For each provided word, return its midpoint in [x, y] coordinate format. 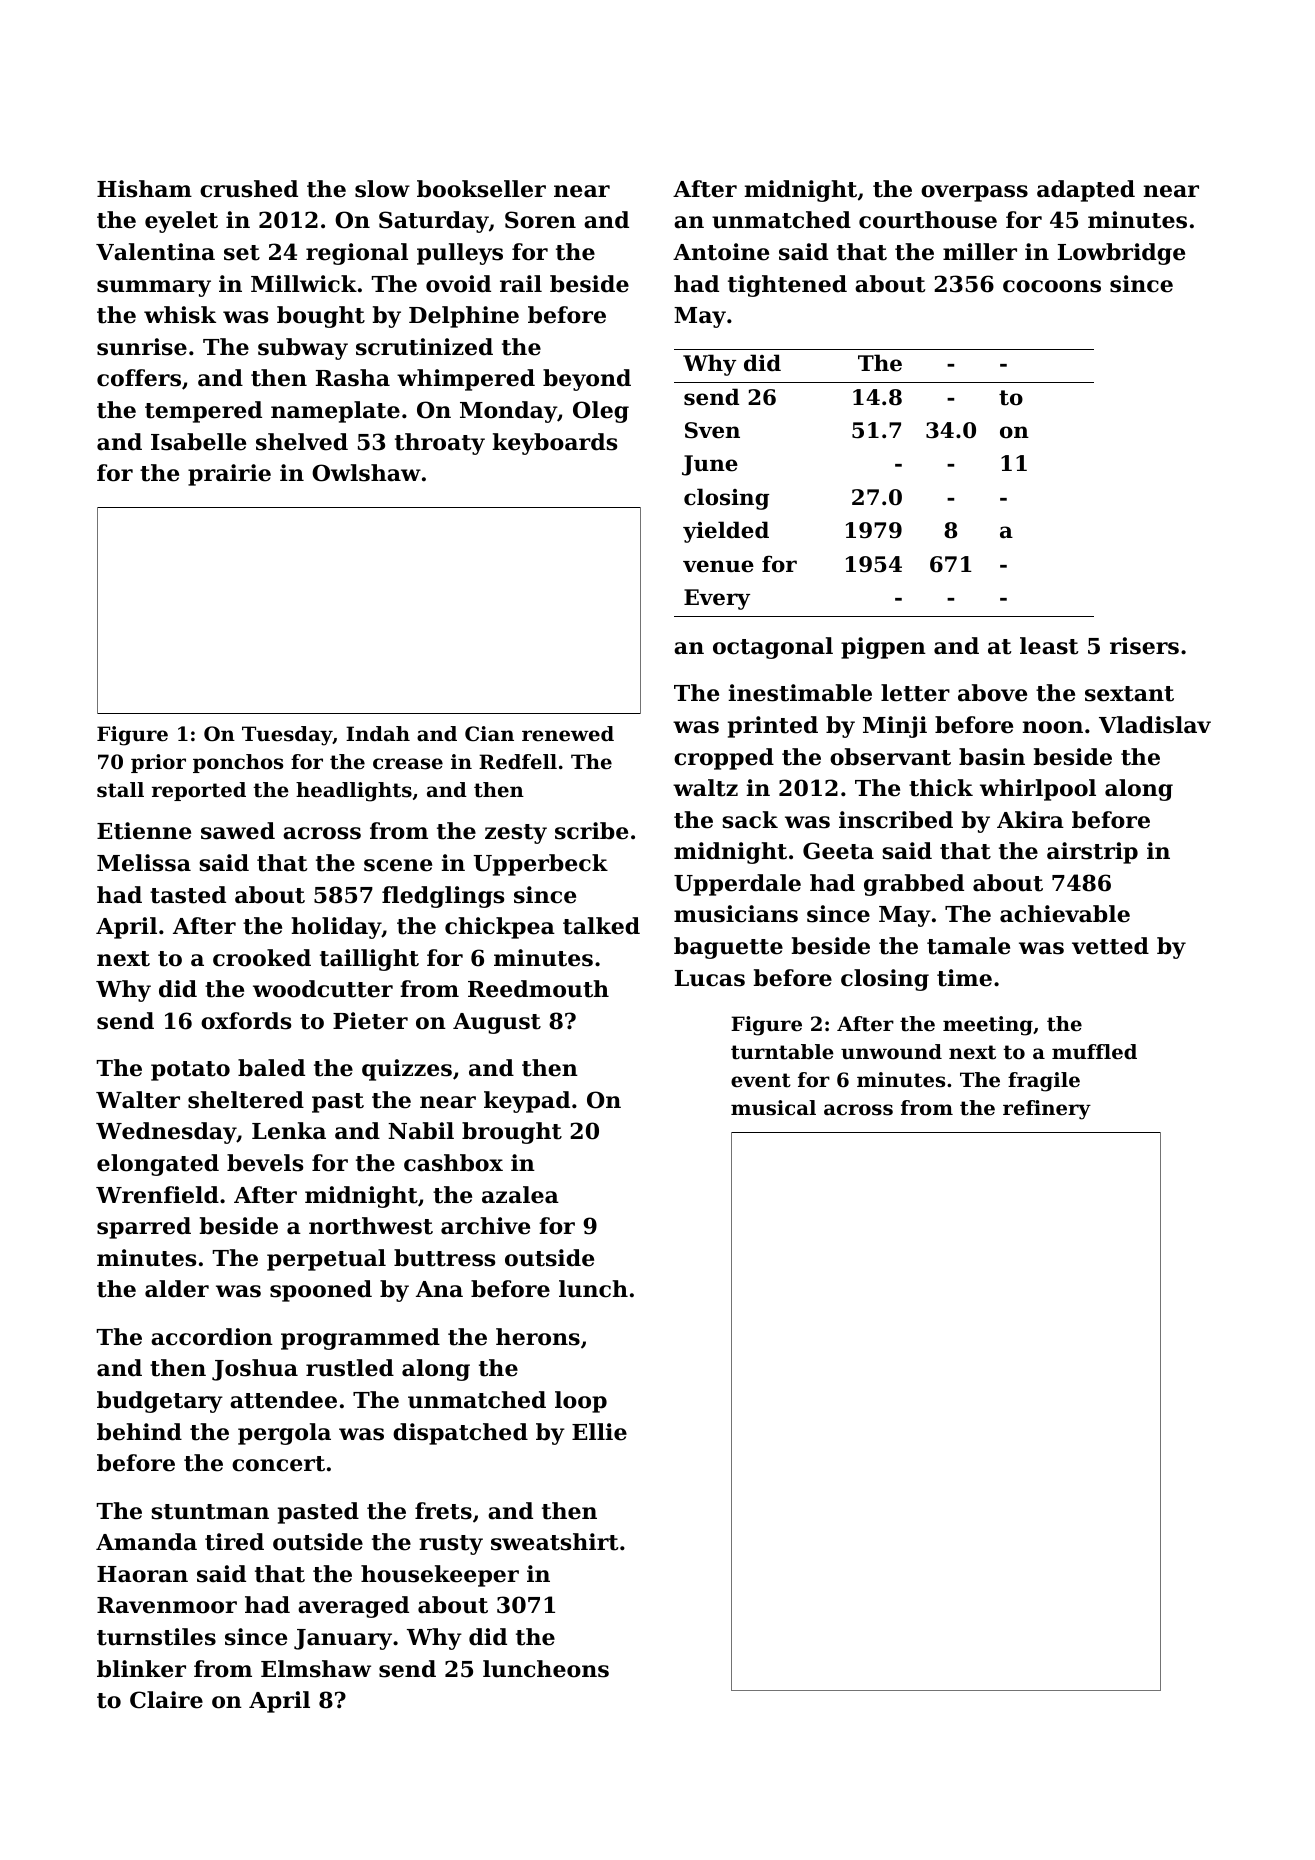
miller [980, 252]
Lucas [710, 978]
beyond [587, 380]
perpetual [326, 1260]
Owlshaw [366, 473]
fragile [1044, 1082]
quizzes [407, 1070]
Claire [166, 1700]
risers [1144, 646]
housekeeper [440, 1576]
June [710, 465]
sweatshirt [555, 1542]
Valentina [155, 252]
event [761, 1080]
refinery [1047, 1110]
